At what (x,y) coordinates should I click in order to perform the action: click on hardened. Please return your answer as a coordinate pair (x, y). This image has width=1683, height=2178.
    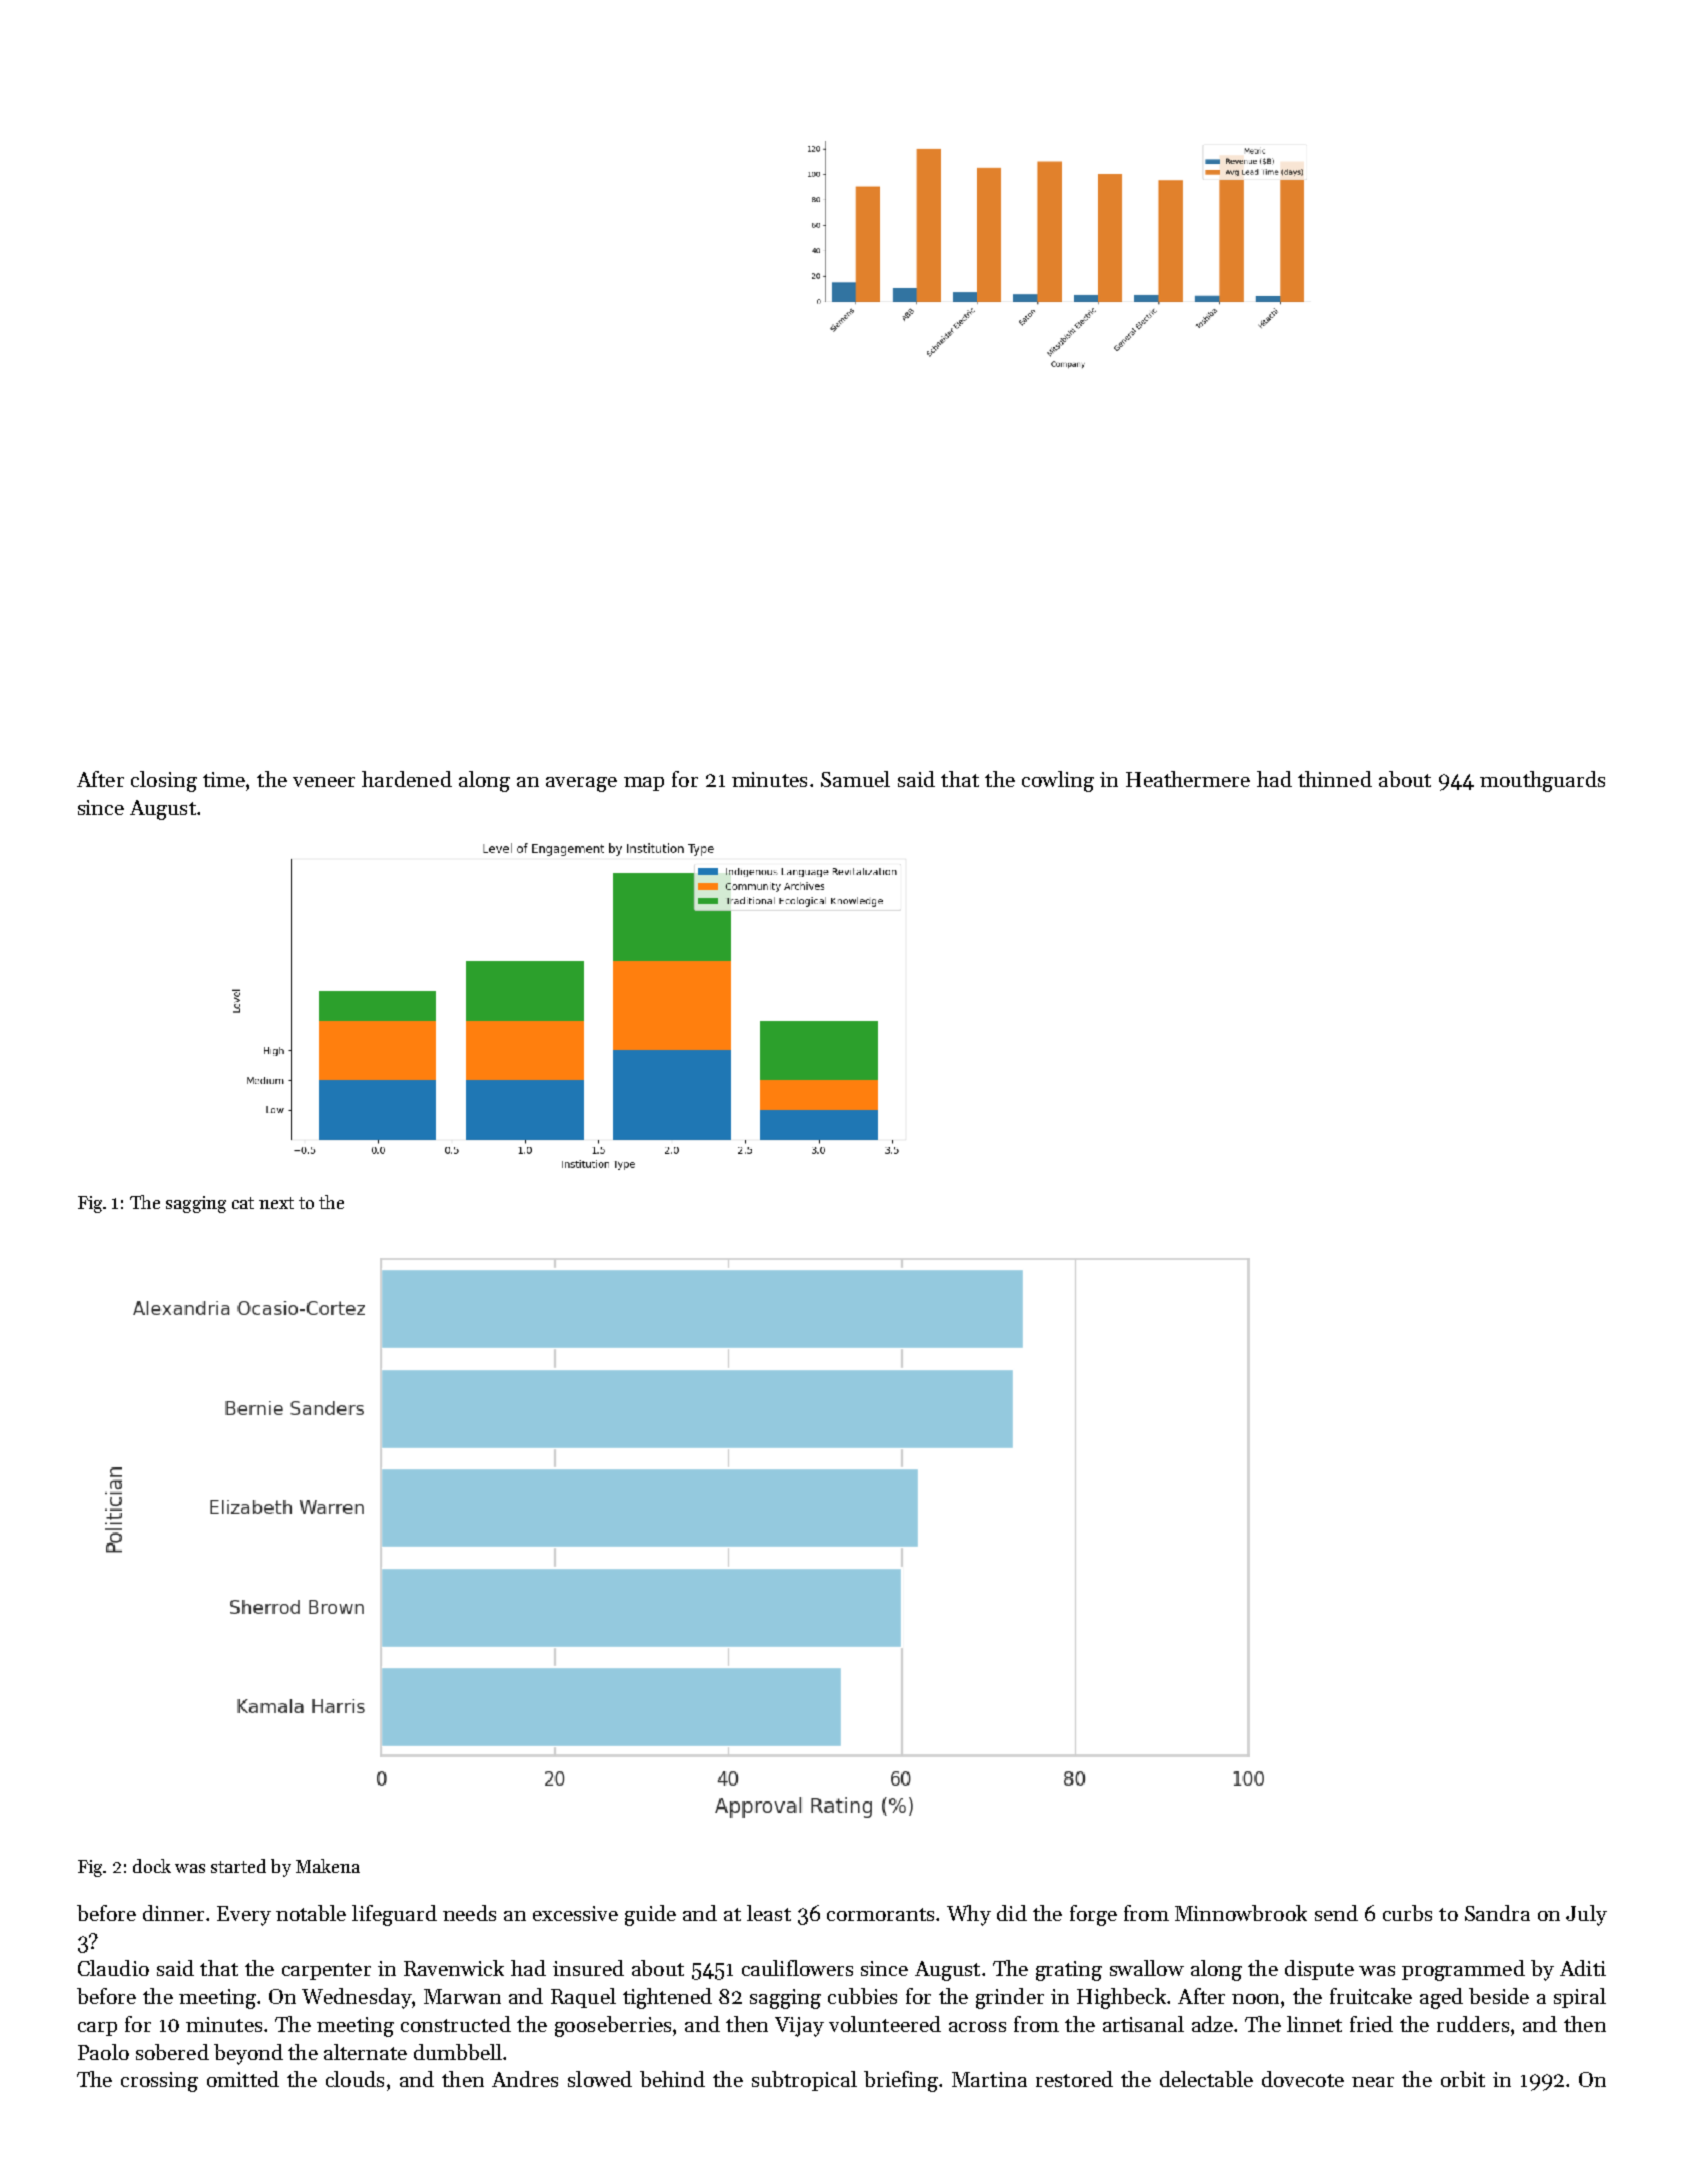
    Looking at the image, I should click on (407, 779).
